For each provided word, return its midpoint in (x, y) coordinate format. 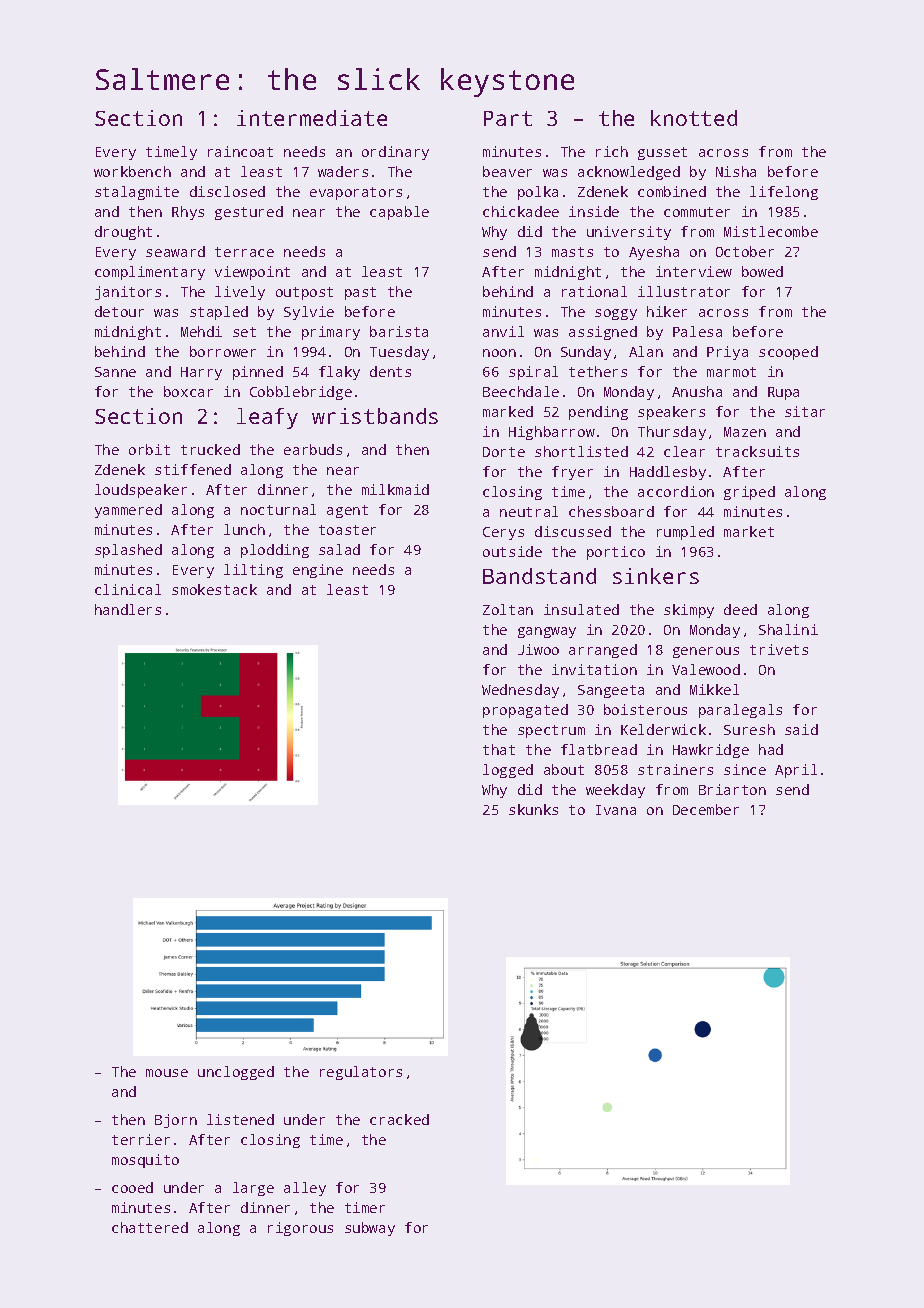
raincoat (240, 151)
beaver (507, 171)
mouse (167, 1073)
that (499, 749)
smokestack (214, 589)
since (745, 769)
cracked (399, 1119)
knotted (694, 118)
